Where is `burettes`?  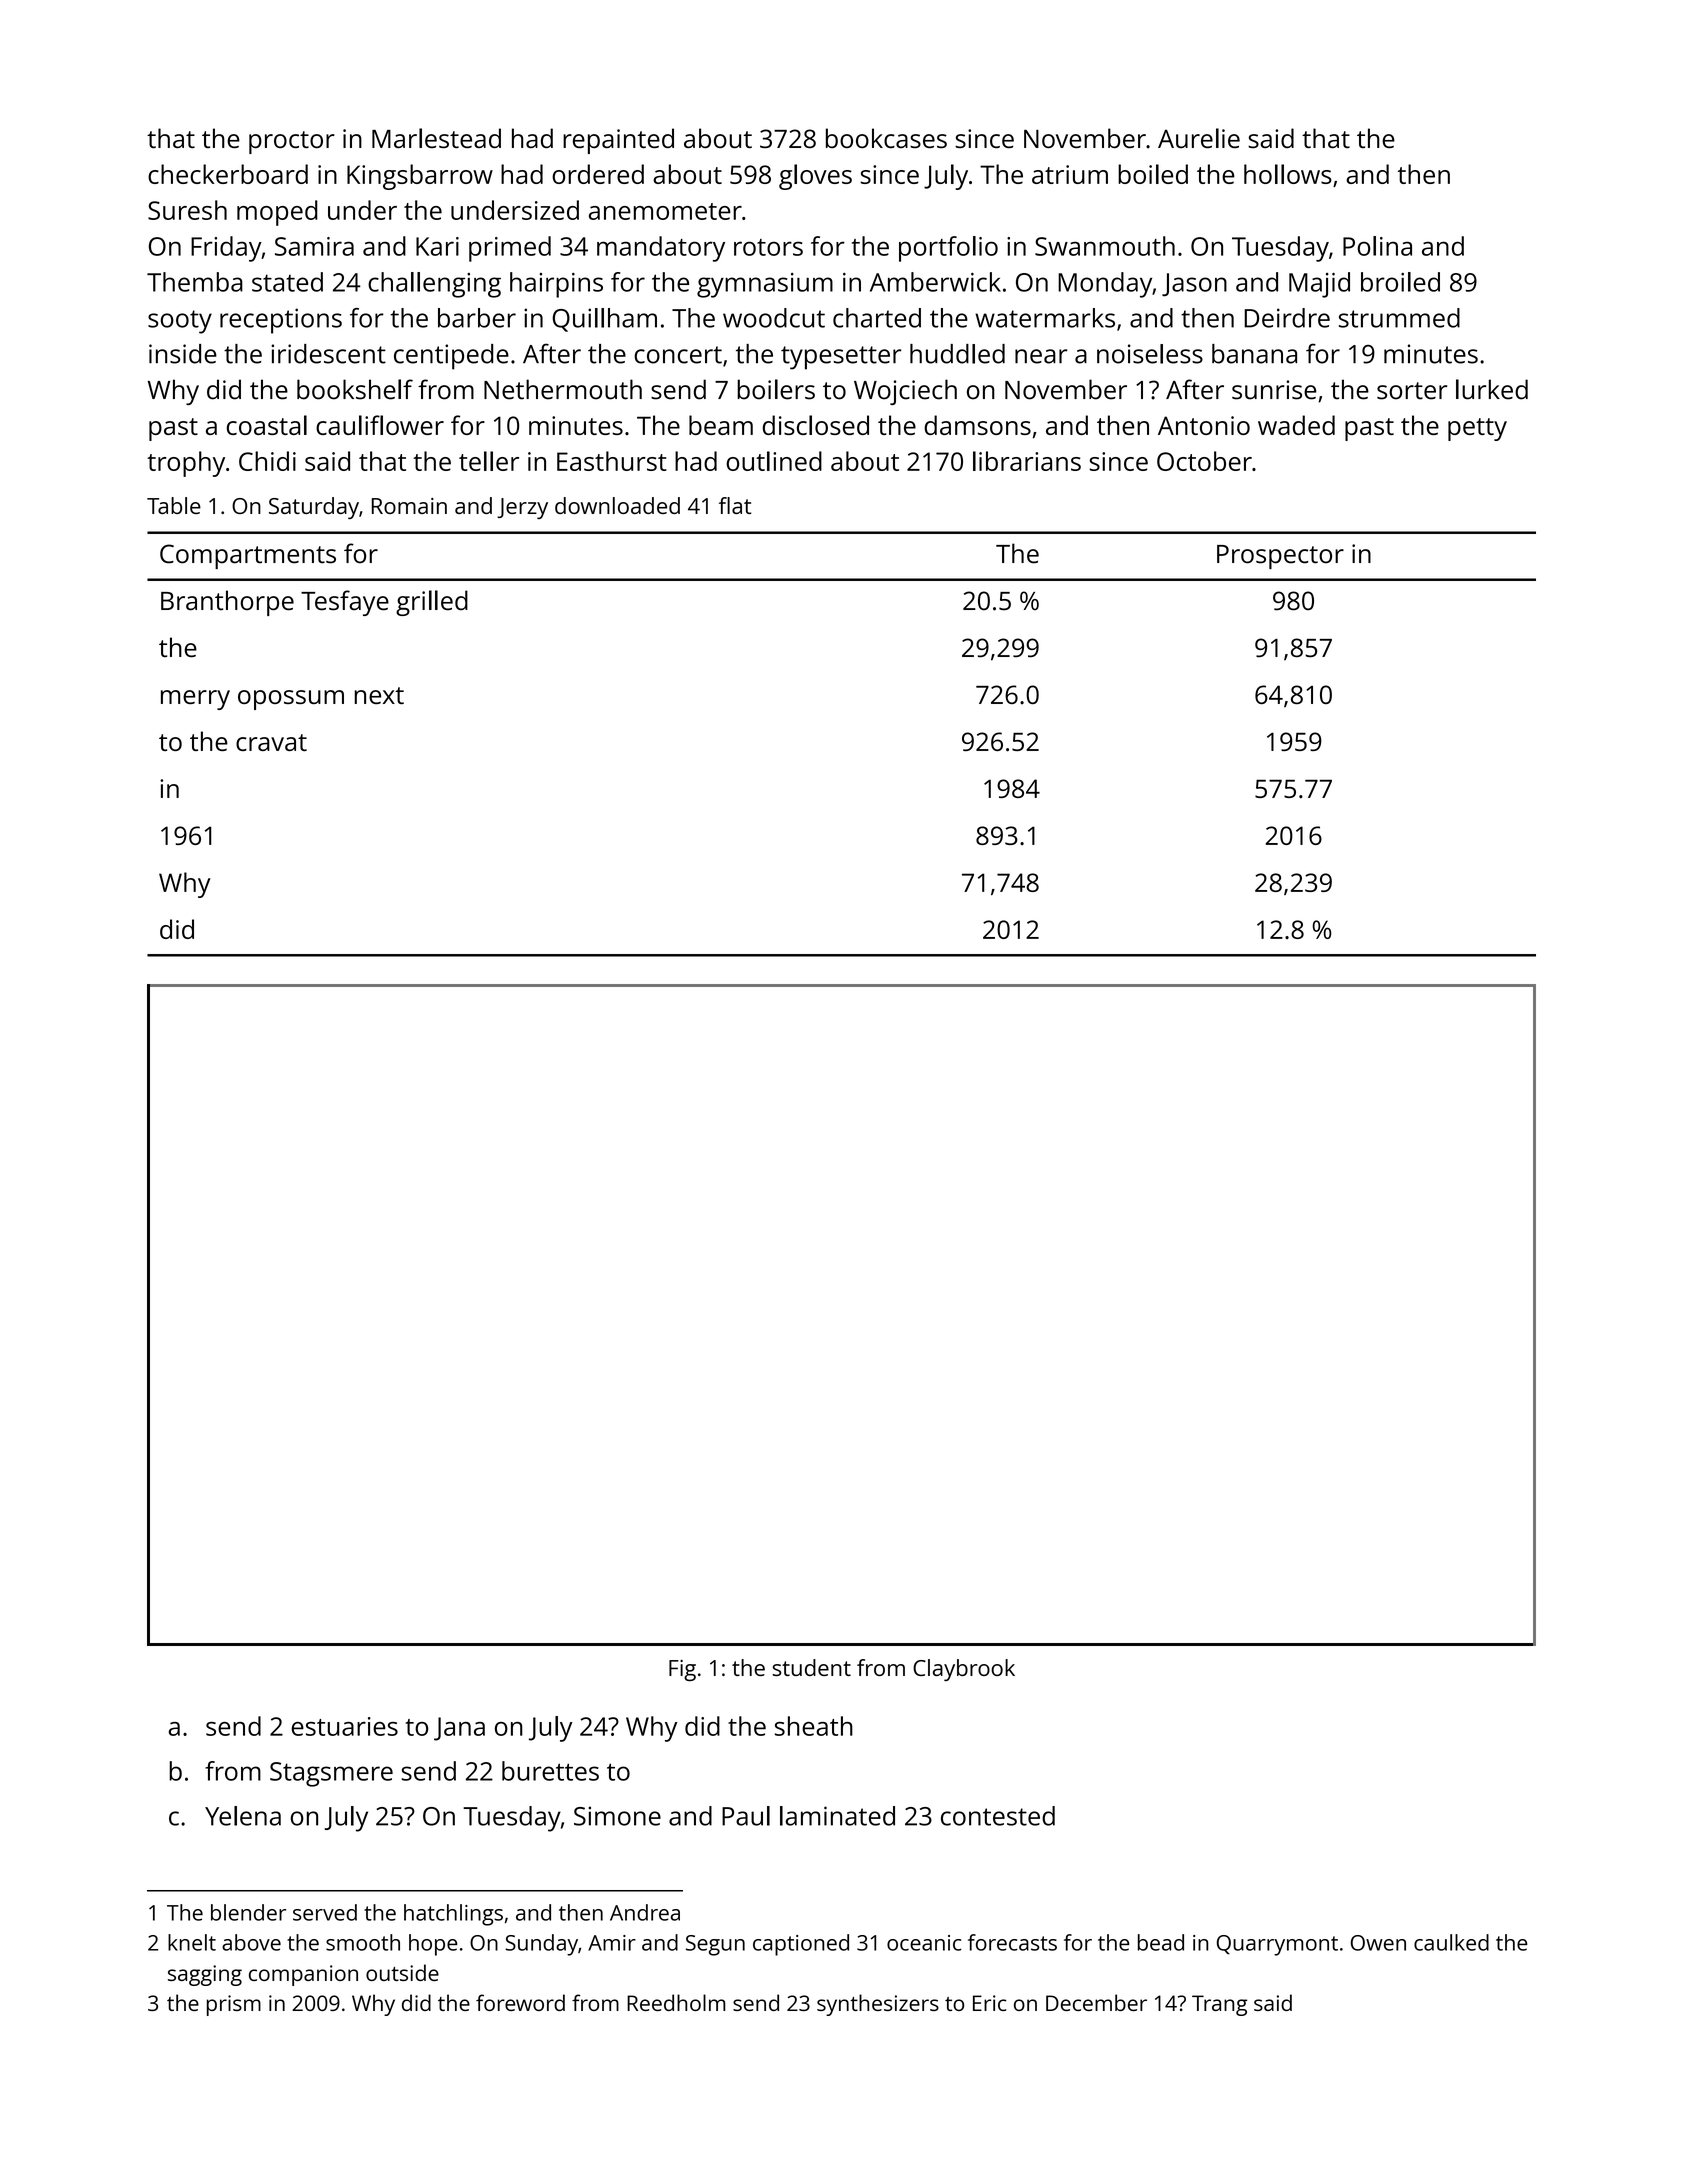
burettes is located at coordinates (550, 1771).
